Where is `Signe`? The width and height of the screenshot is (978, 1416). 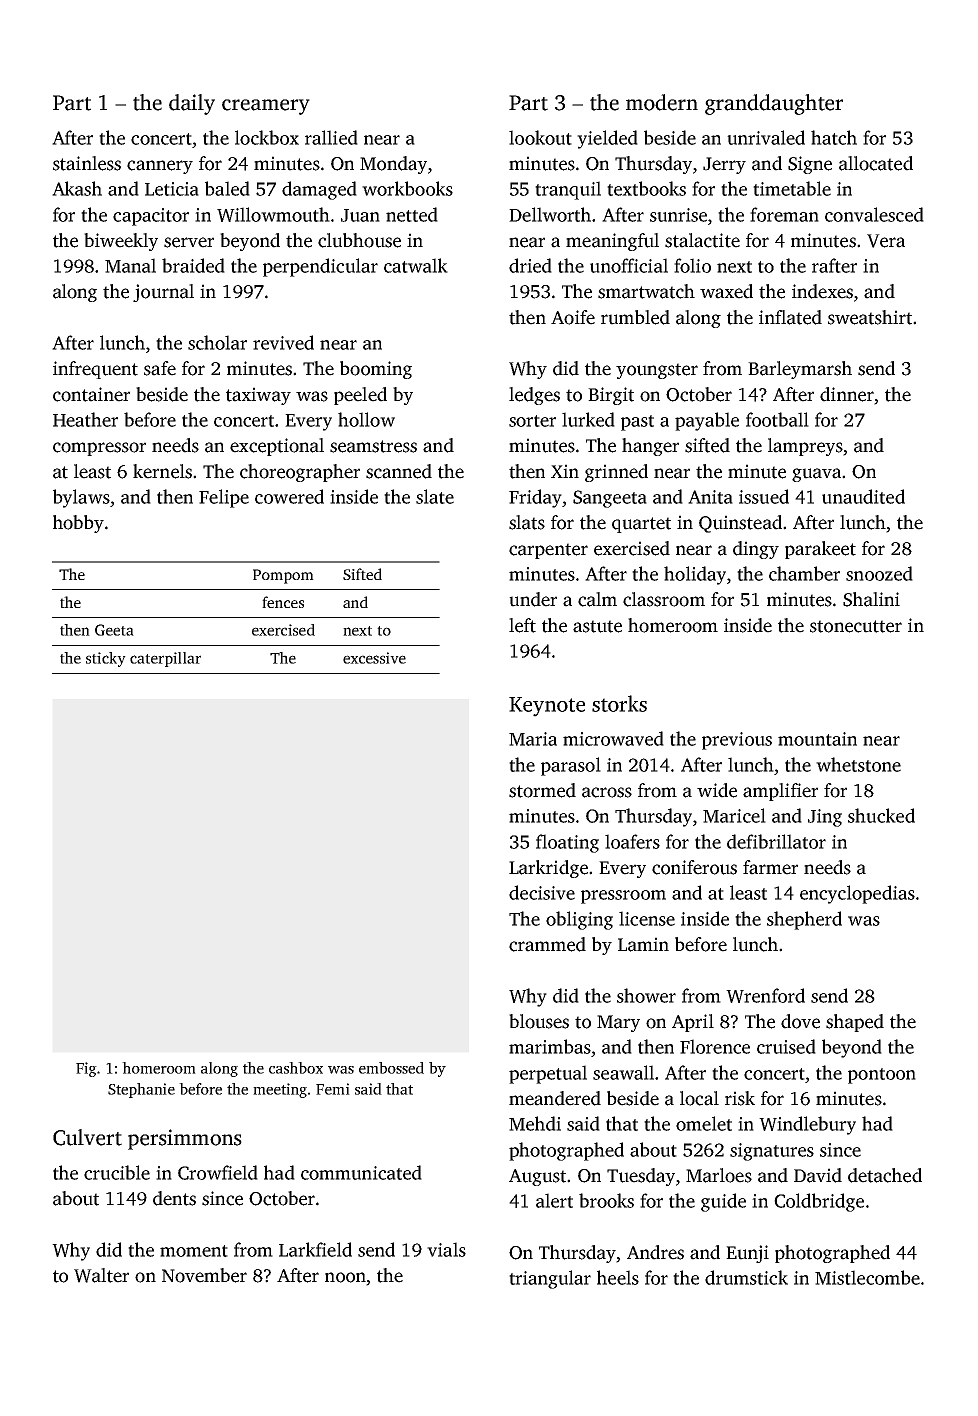
Signe is located at coordinates (810, 165).
